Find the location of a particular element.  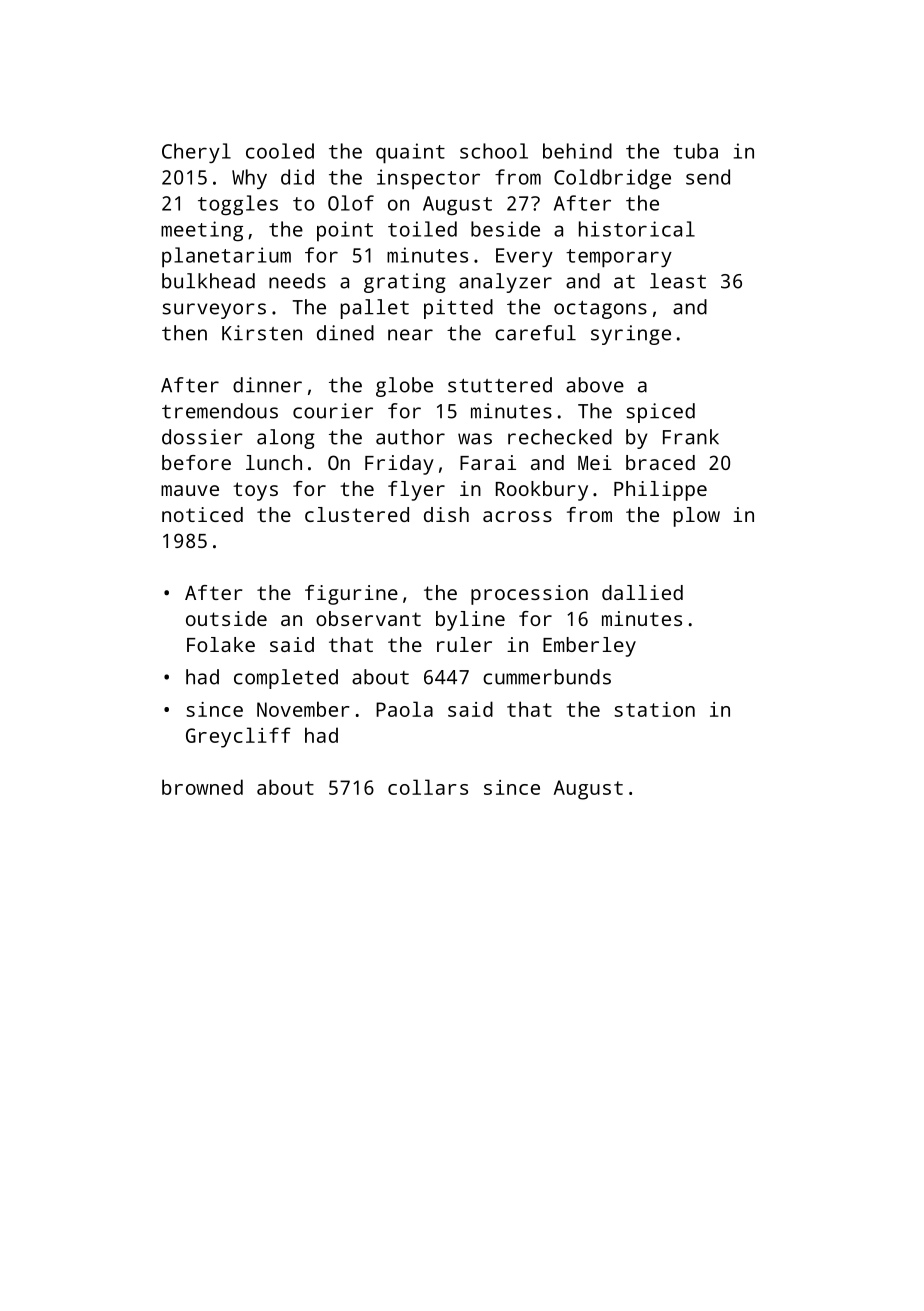

collars is located at coordinates (428, 787).
